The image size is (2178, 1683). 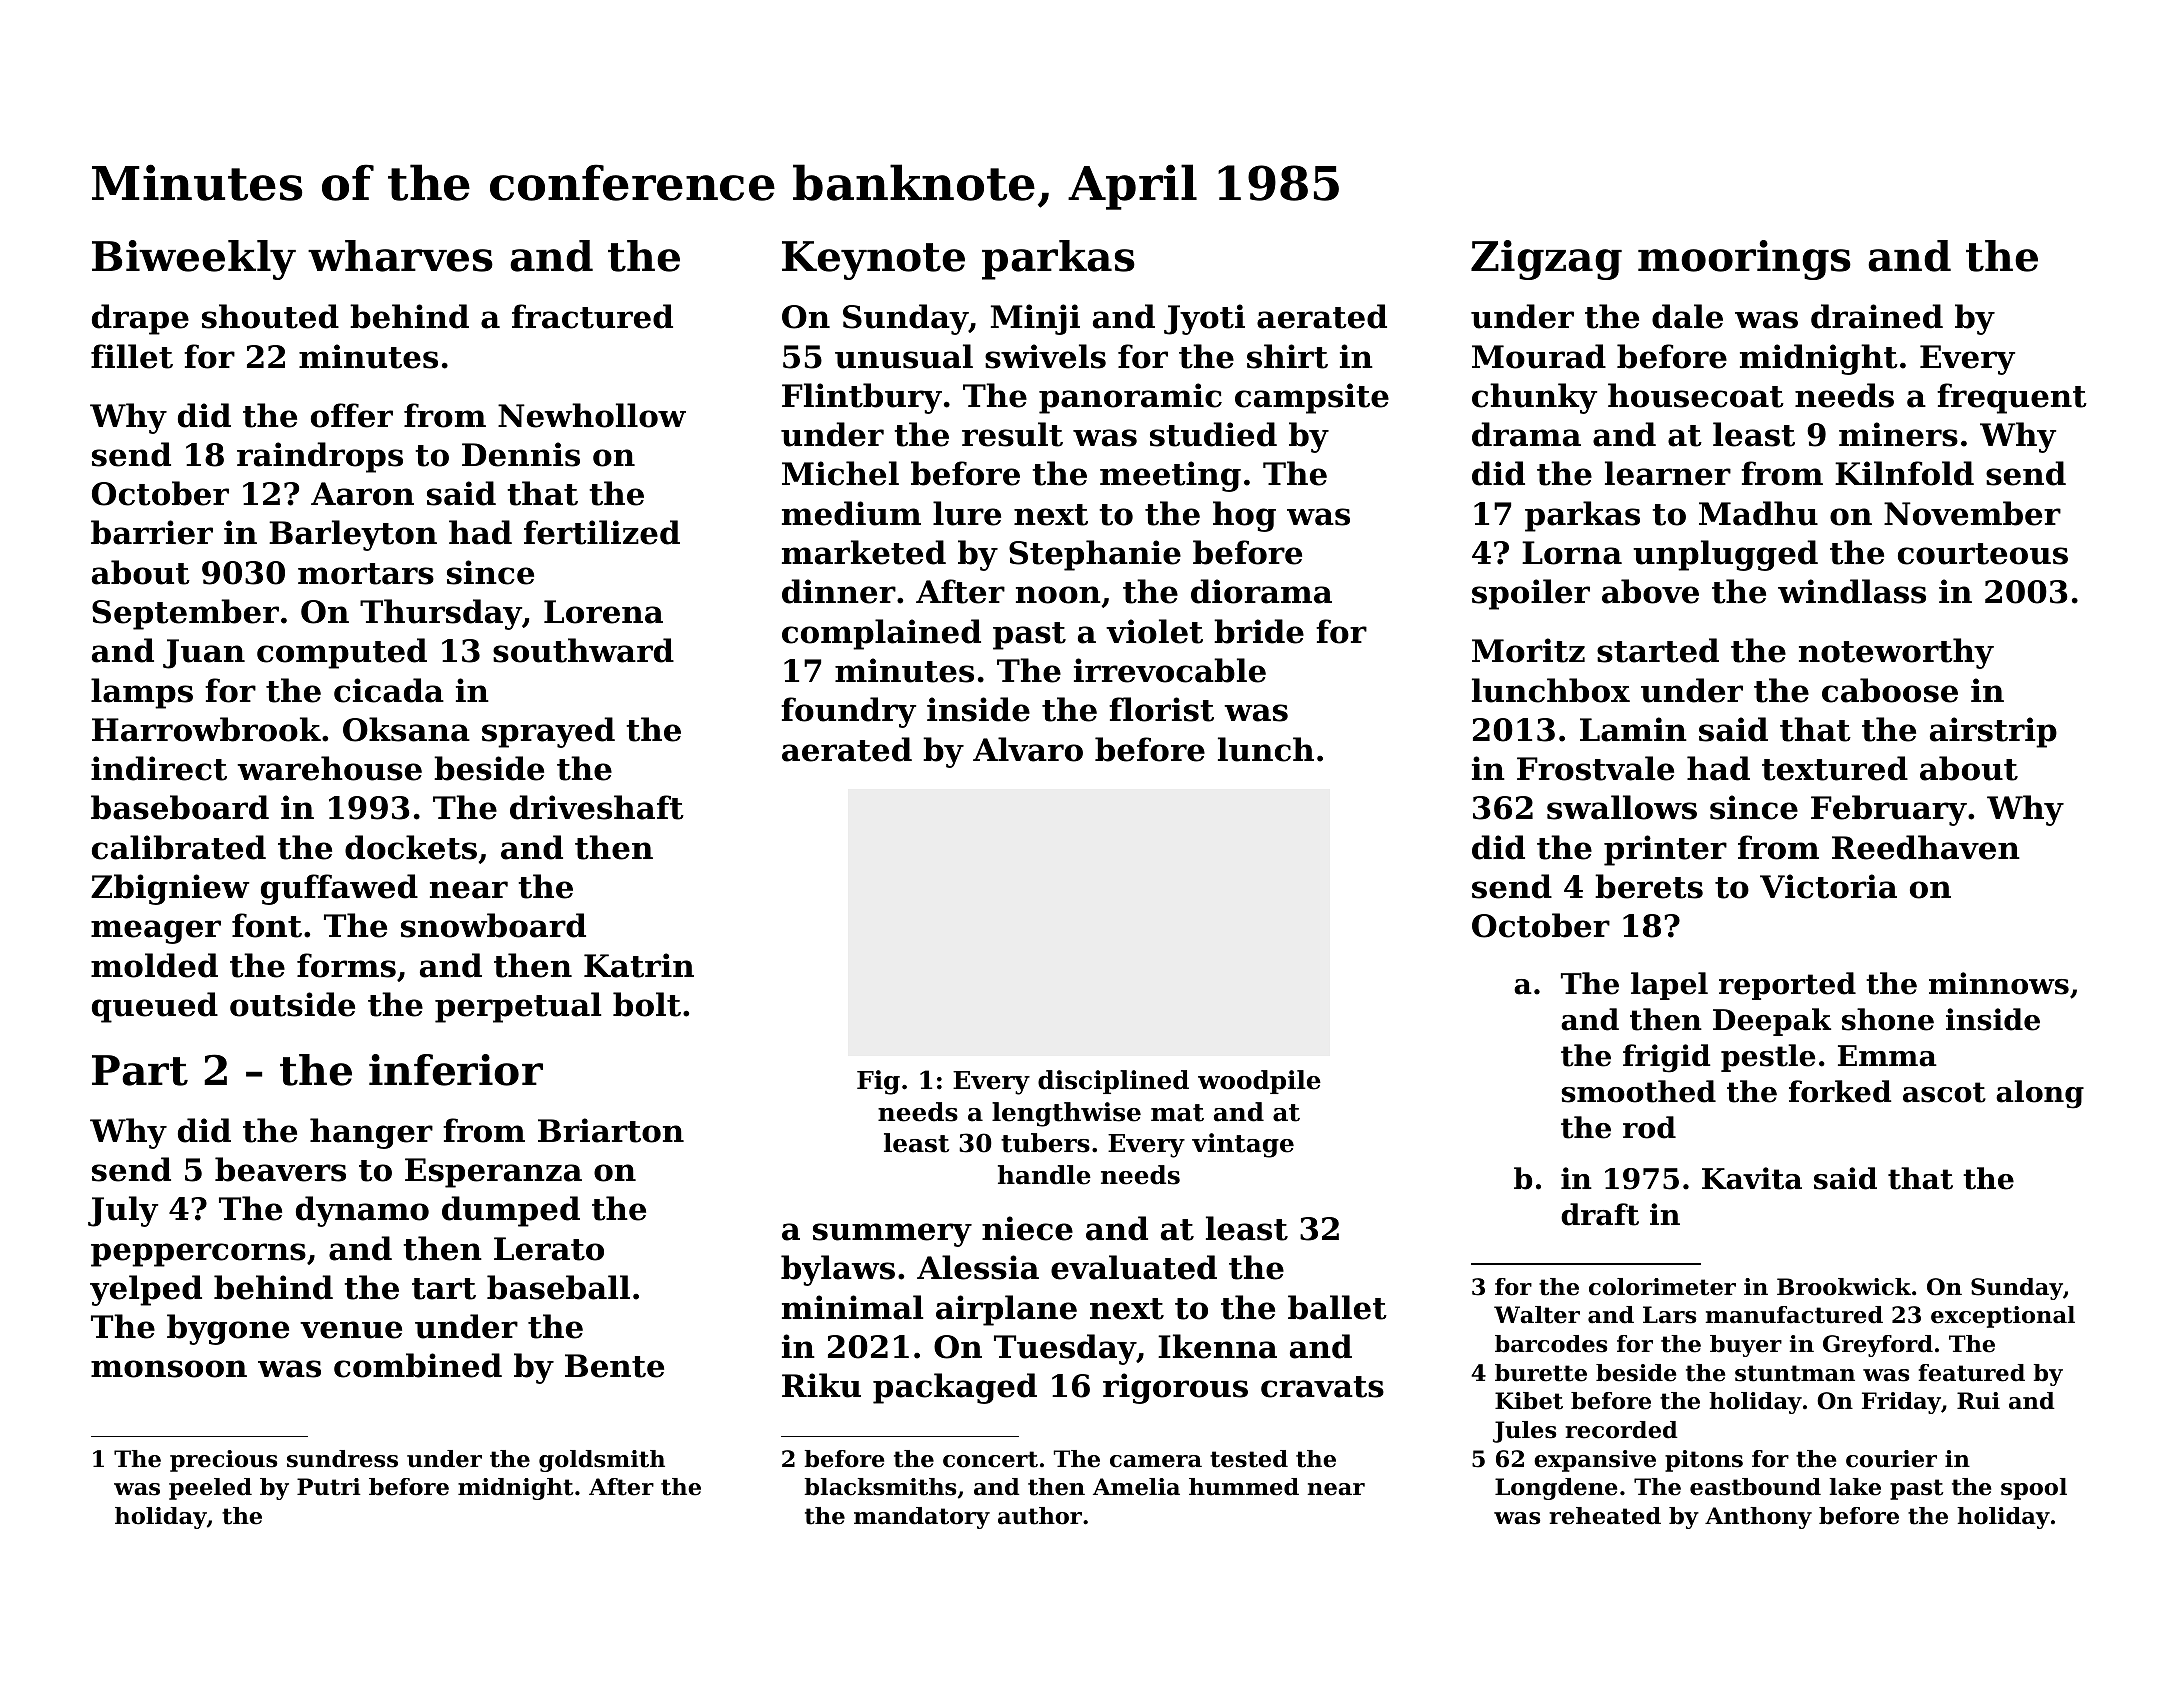 What do you see at coordinates (1852, 591) in the page?
I see `windlass` at bounding box center [1852, 591].
